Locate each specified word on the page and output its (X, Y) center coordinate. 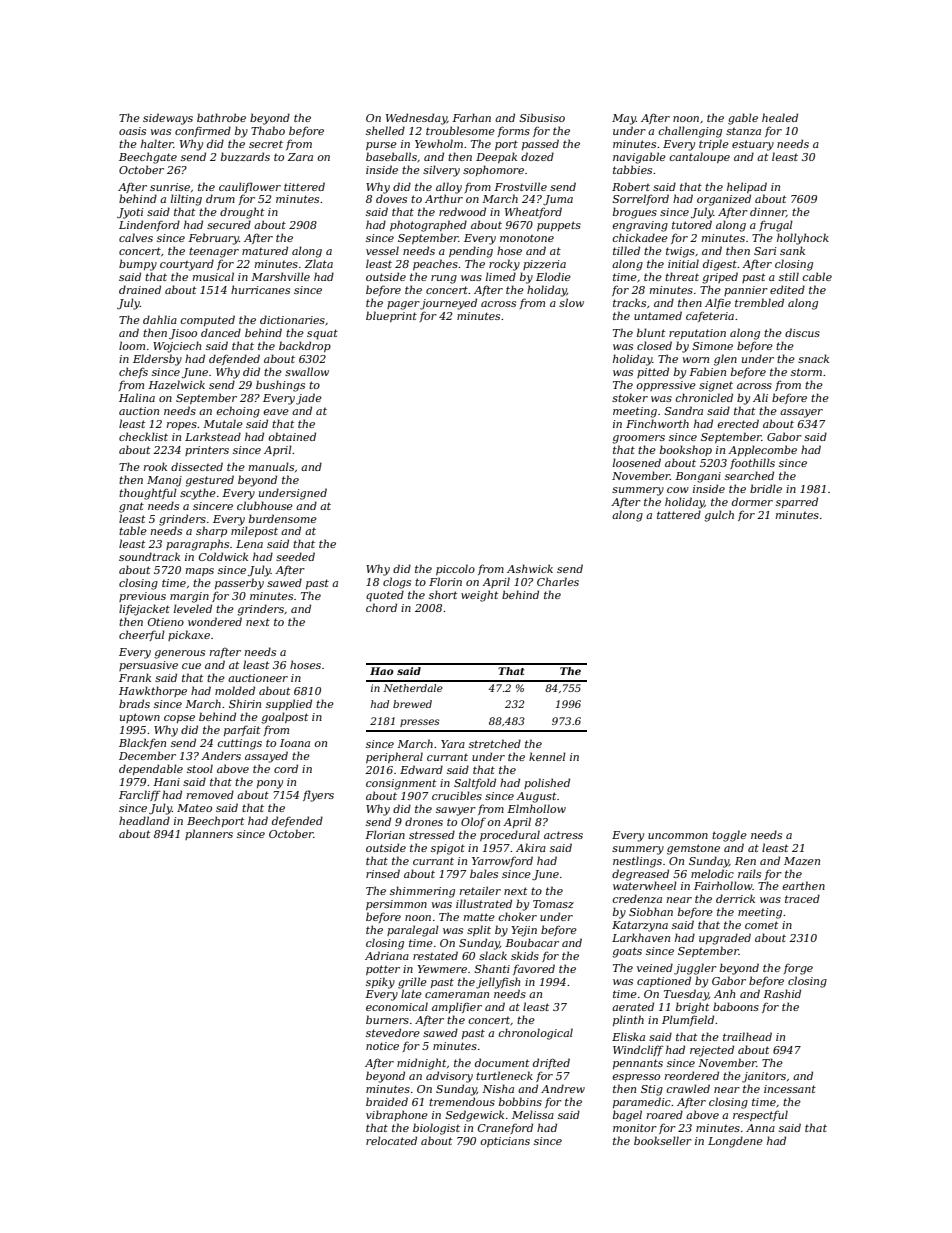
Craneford (505, 1128)
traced (802, 898)
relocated (391, 1140)
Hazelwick (176, 384)
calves (136, 237)
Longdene (735, 1142)
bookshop (686, 450)
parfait (242, 730)
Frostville (520, 186)
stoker (630, 397)
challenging (690, 132)
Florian (385, 834)
